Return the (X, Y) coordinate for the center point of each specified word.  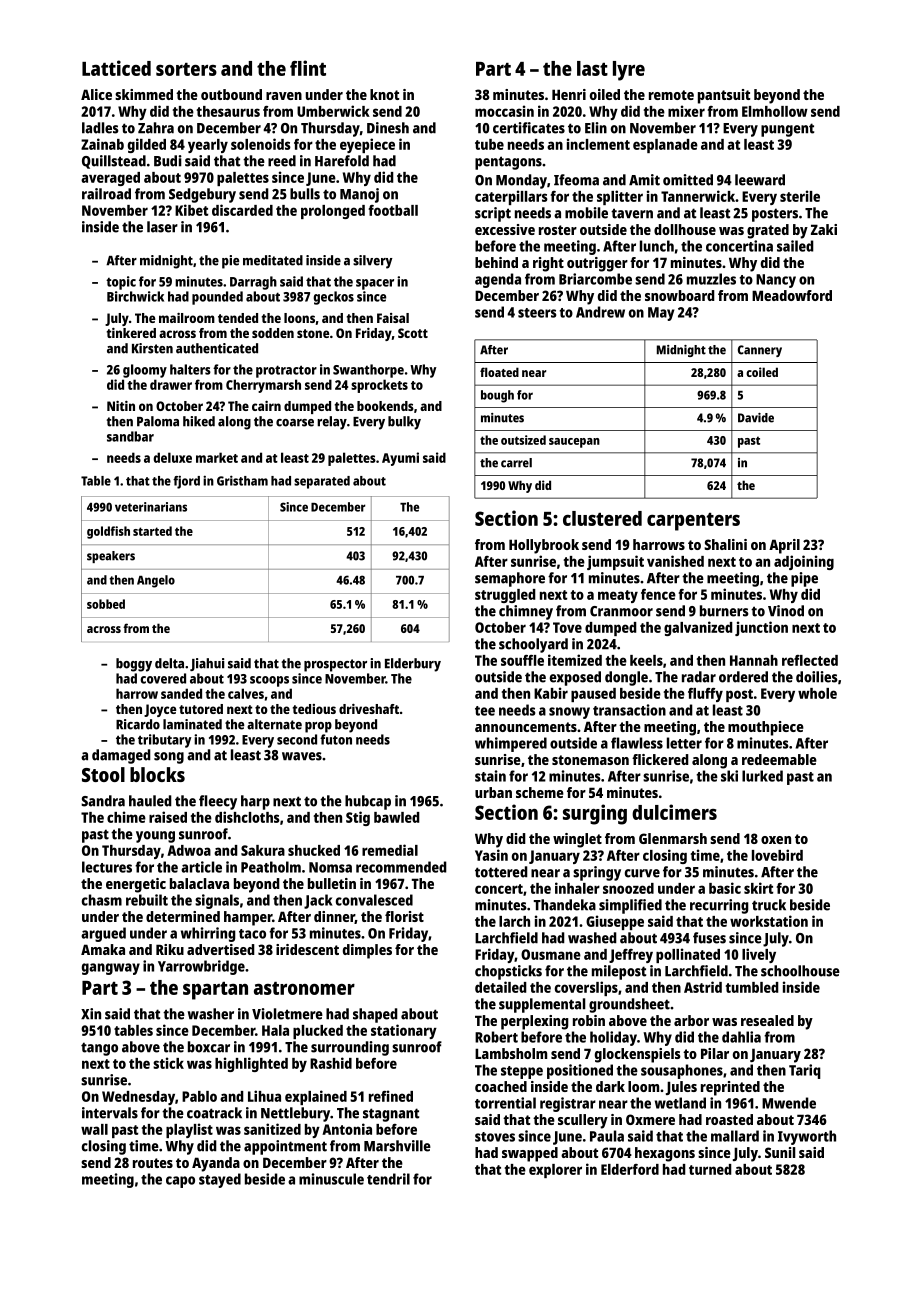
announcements (526, 727)
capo (180, 1182)
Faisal (393, 318)
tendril (388, 1179)
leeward (760, 180)
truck (769, 905)
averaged (110, 179)
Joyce (160, 710)
